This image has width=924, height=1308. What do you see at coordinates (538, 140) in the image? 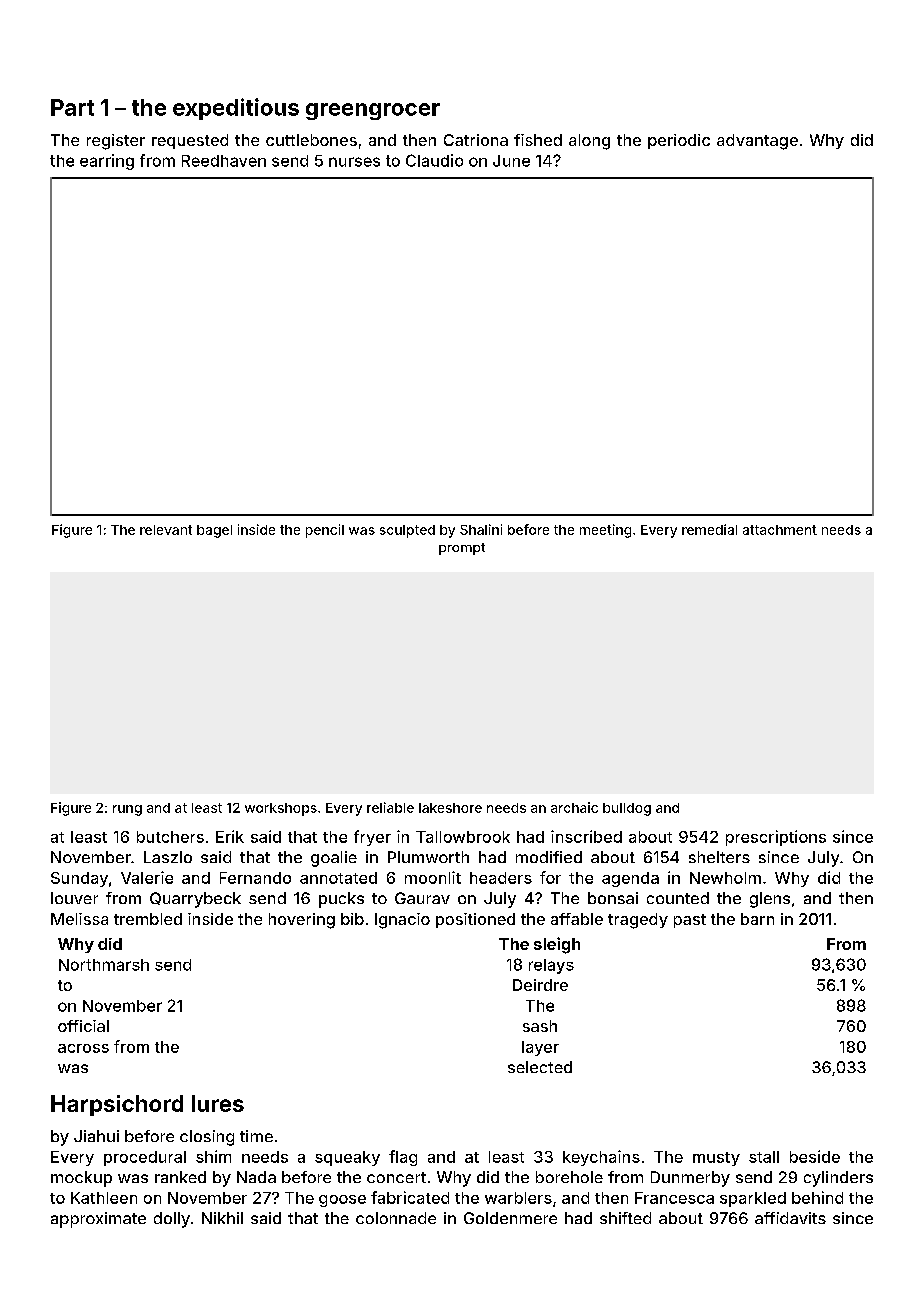
I see `fished` at bounding box center [538, 140].
